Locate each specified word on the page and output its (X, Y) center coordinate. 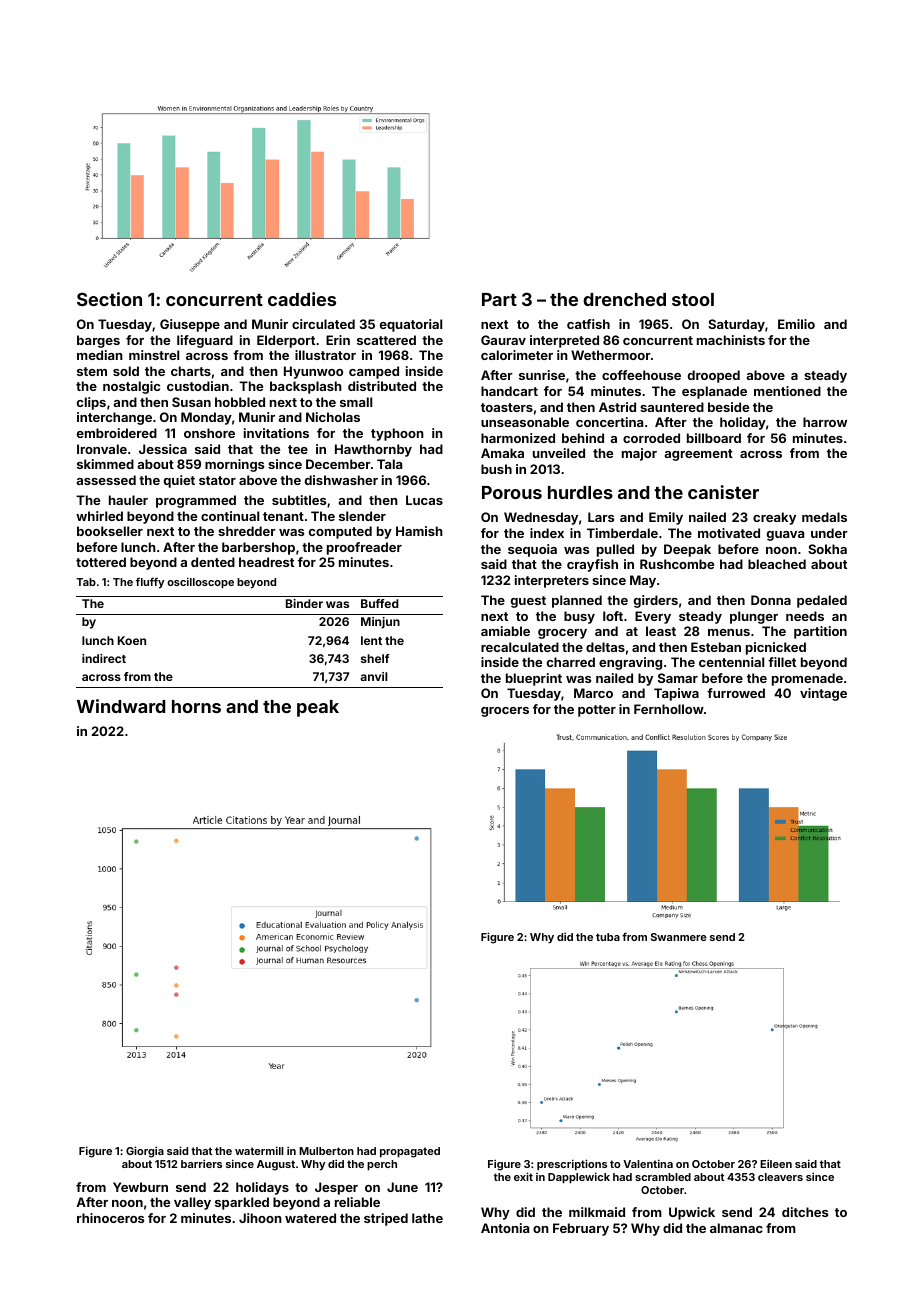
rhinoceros (110, 1218)
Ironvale (102, 449)
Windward (121, 706)
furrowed (736, 693)
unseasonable (525, 422)
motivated (729, 533)
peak (318, 708)
